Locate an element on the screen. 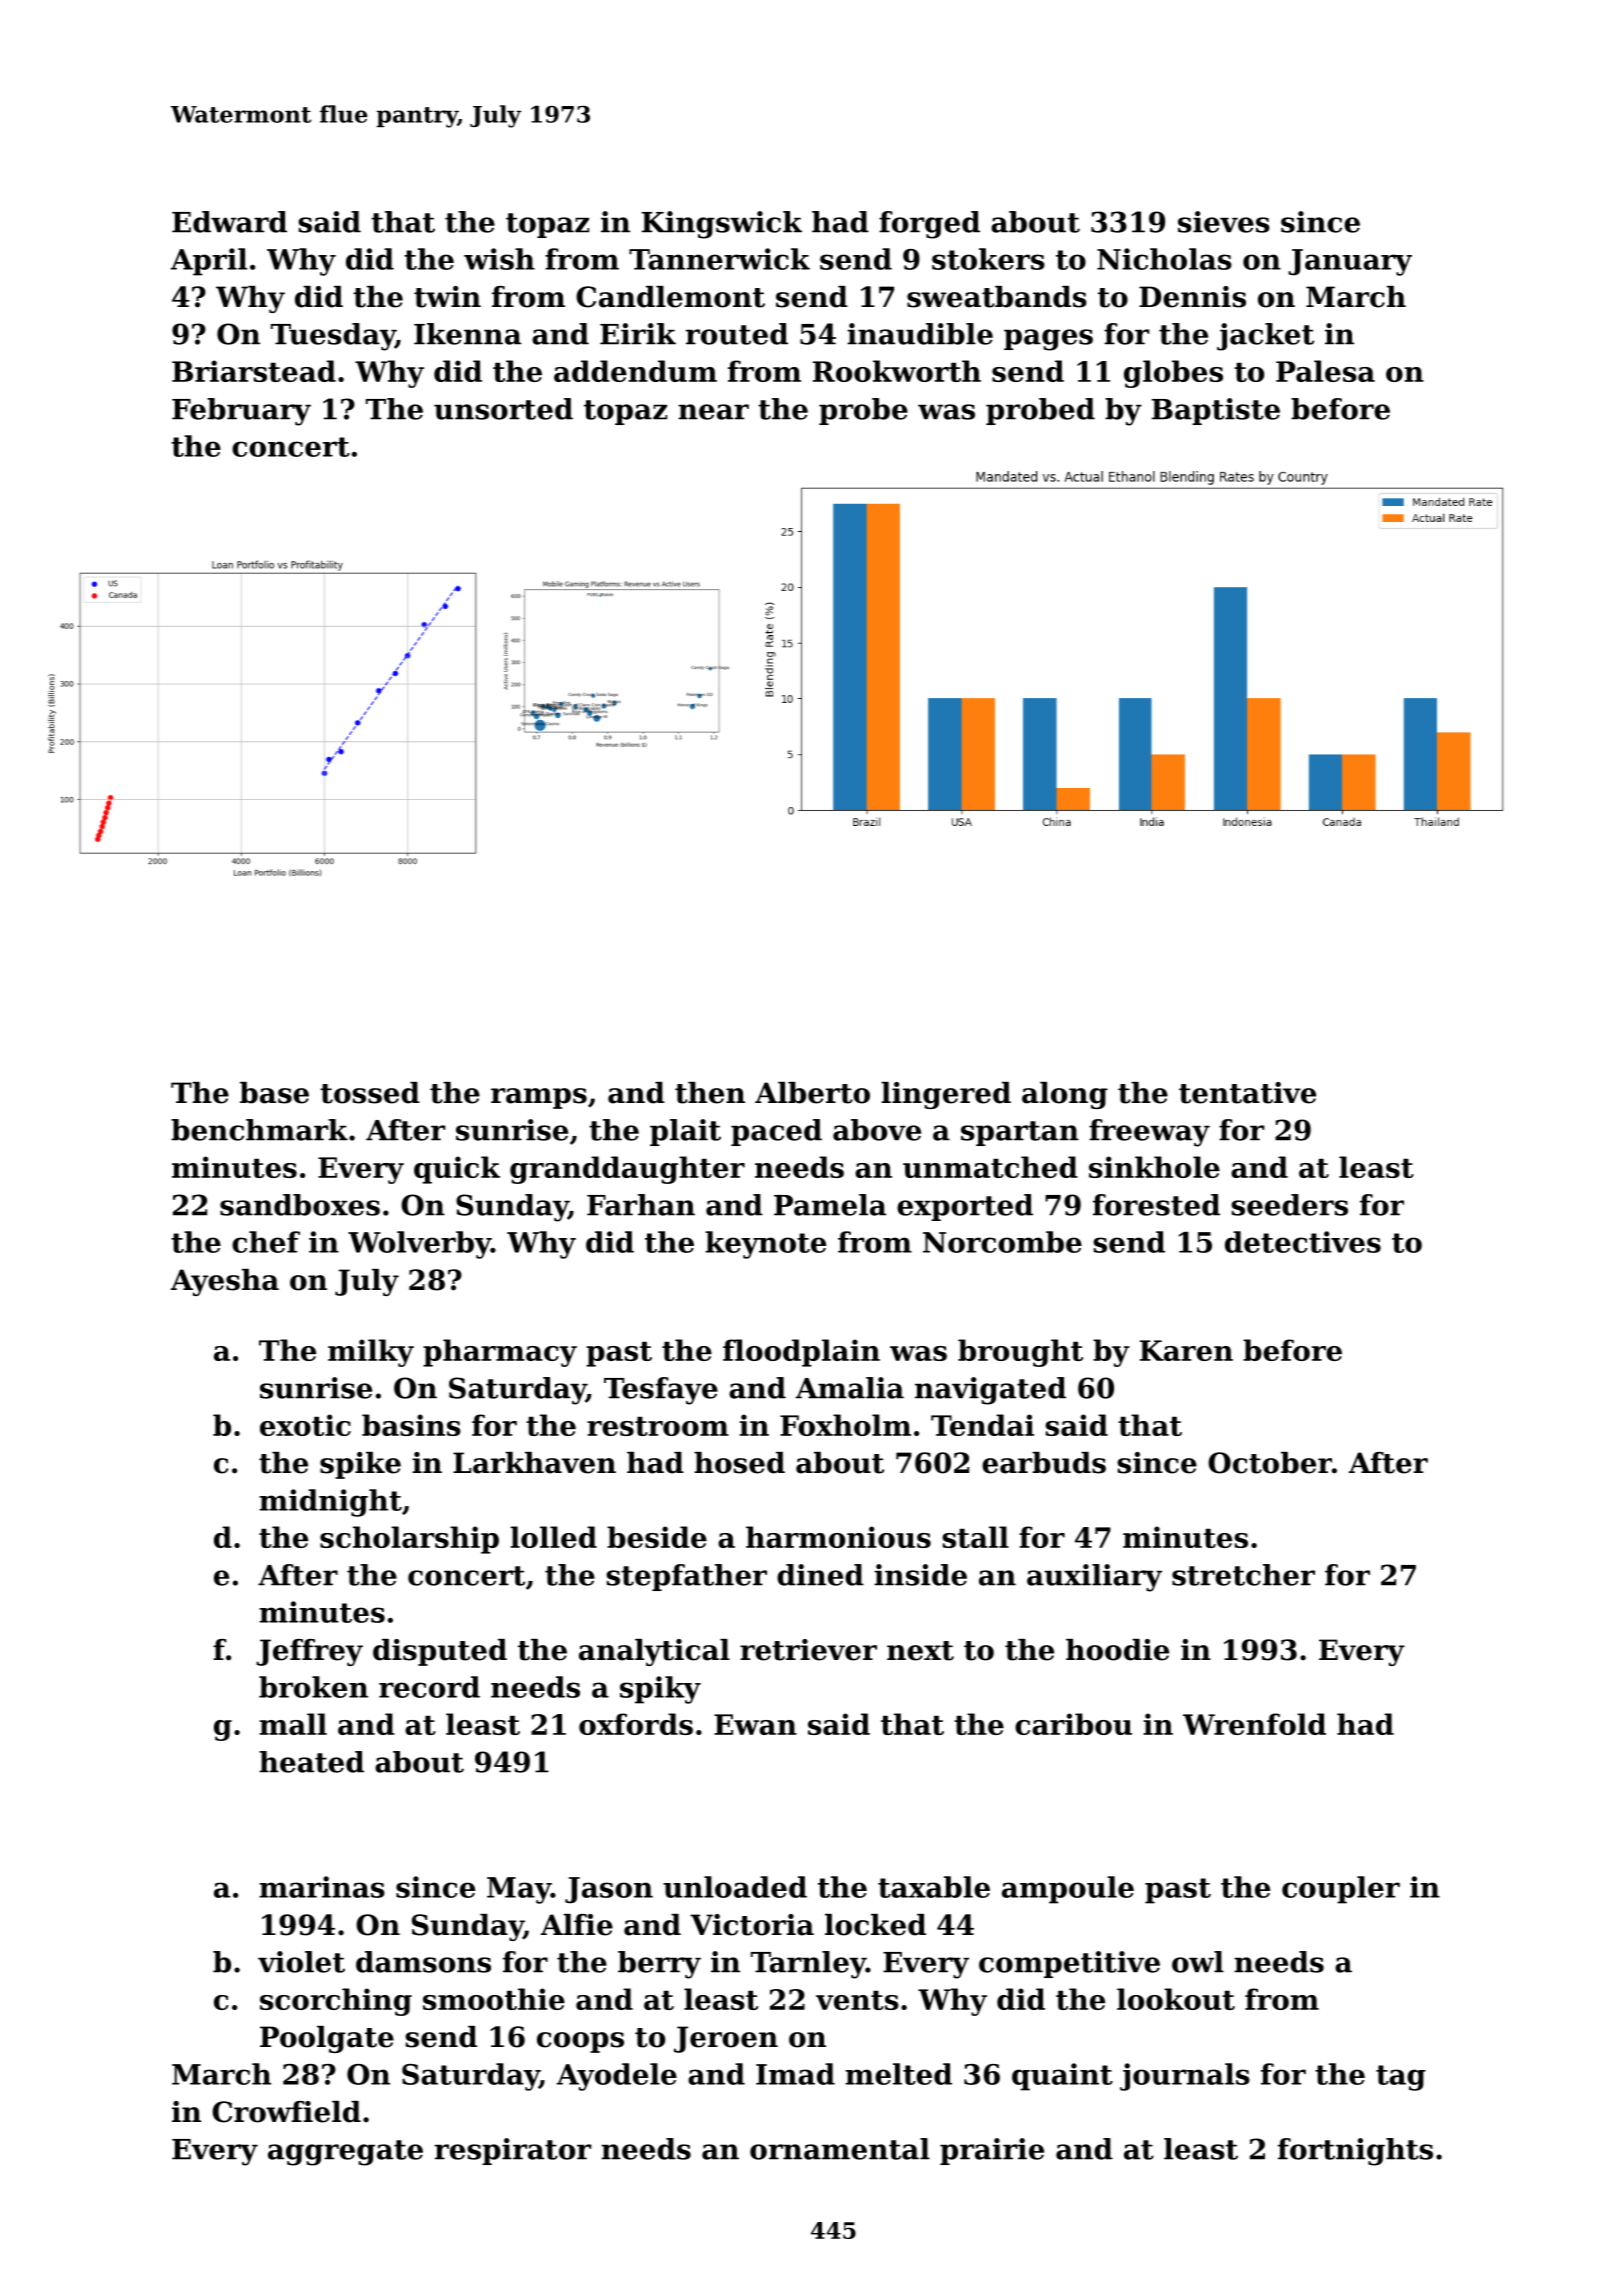  lingered is located at coordinates (946, 1095).
